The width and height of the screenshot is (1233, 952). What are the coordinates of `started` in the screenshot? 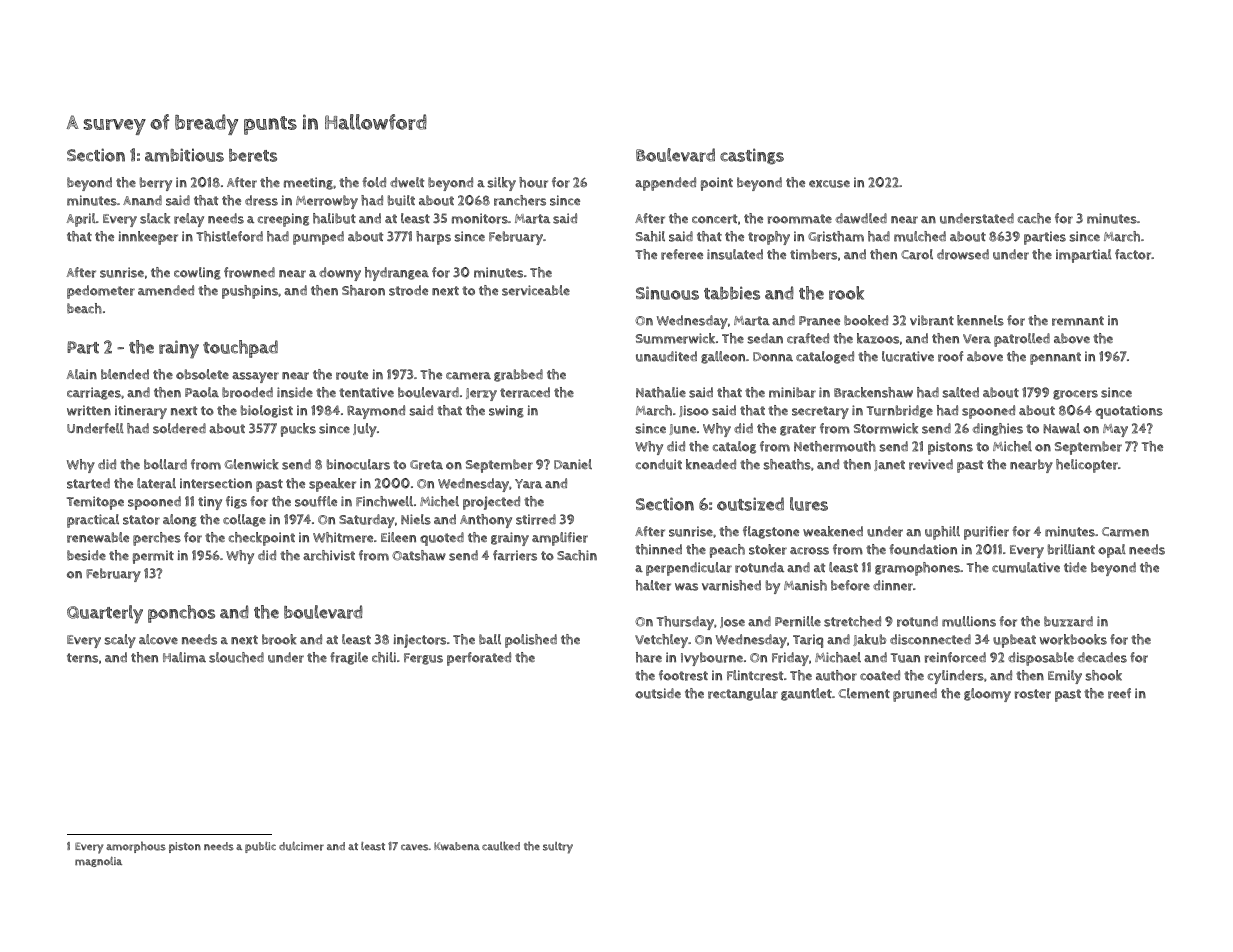 It's located at (88, 483).
